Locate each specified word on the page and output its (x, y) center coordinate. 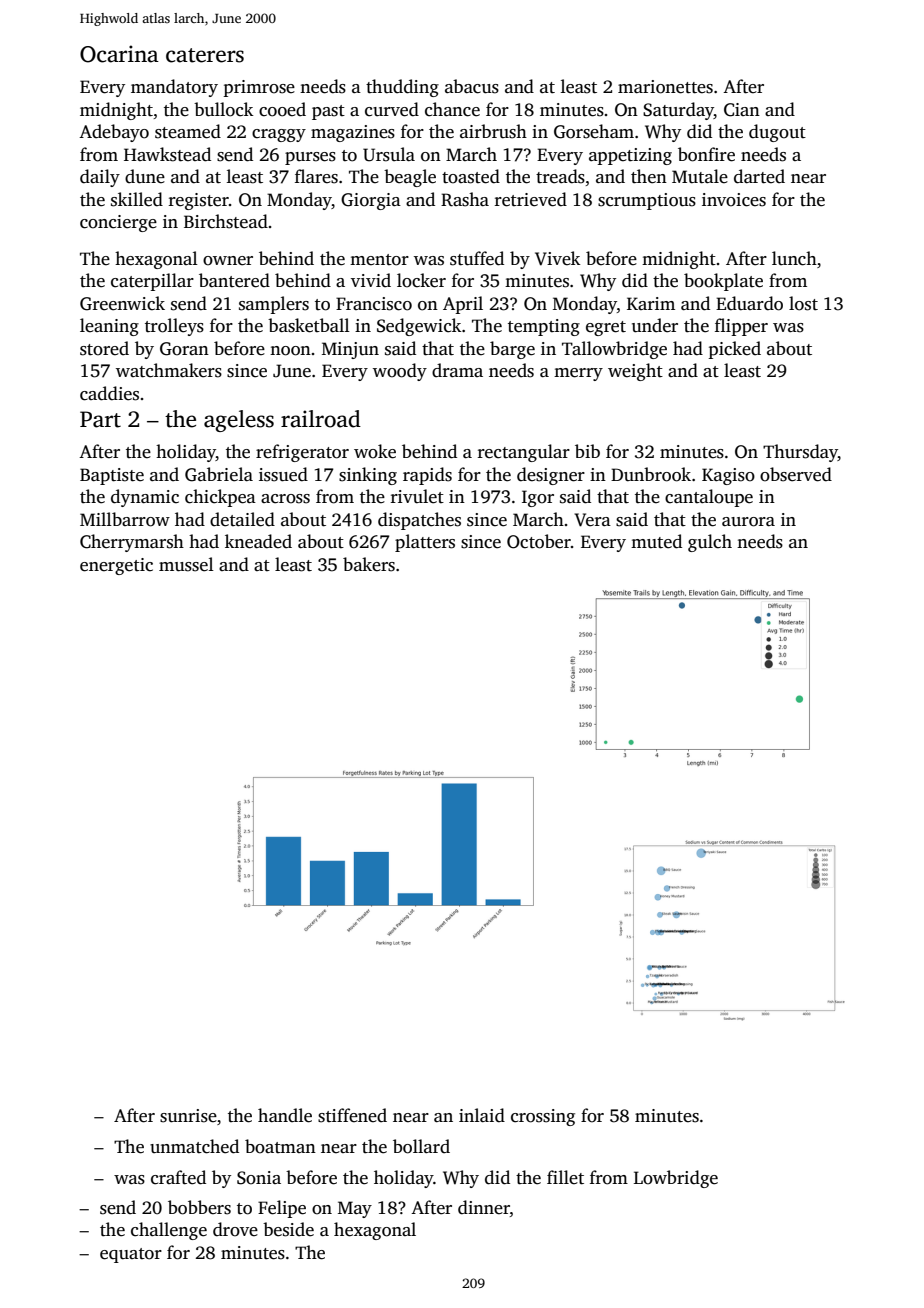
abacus (472, 86)
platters (425, 543)
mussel (186, 564)
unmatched (194, 1146)
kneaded (258, 541)
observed (796, 474)
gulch (710, 543)
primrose (259, 88)
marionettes (665, 87)
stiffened (352, 1115)
